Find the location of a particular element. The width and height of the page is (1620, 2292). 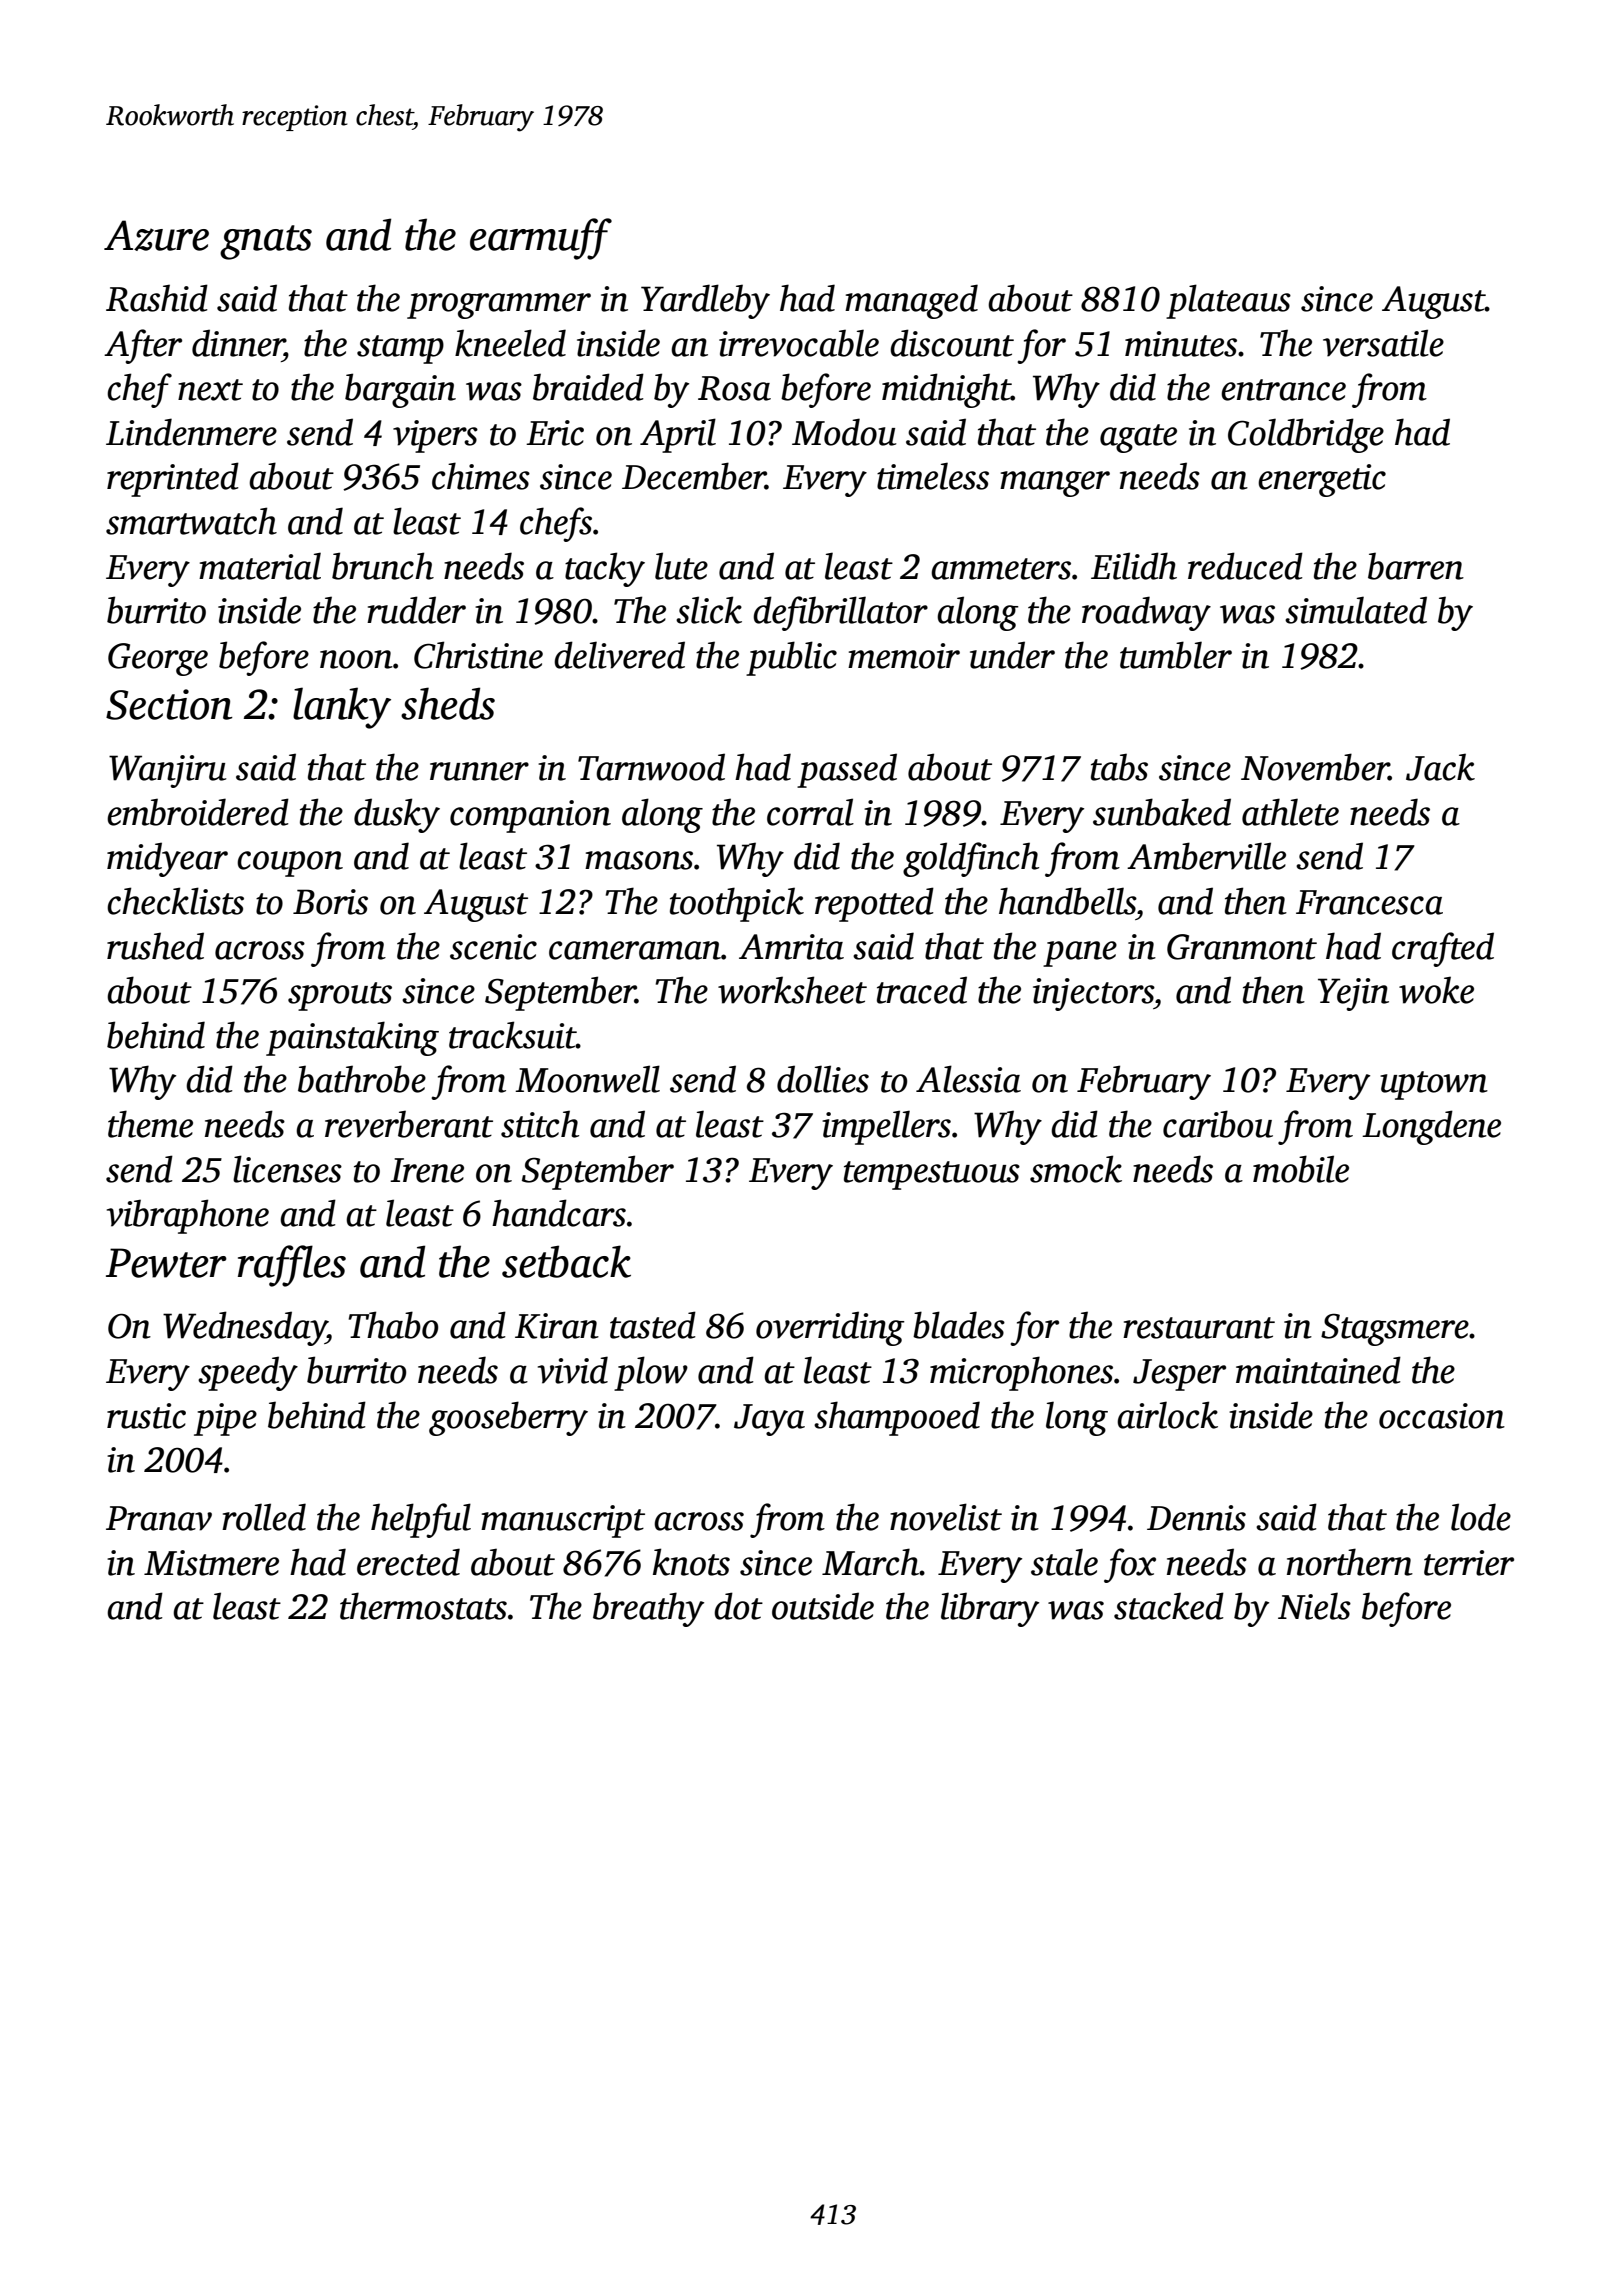

Jesper is located at coordinates (1179, 1375).
